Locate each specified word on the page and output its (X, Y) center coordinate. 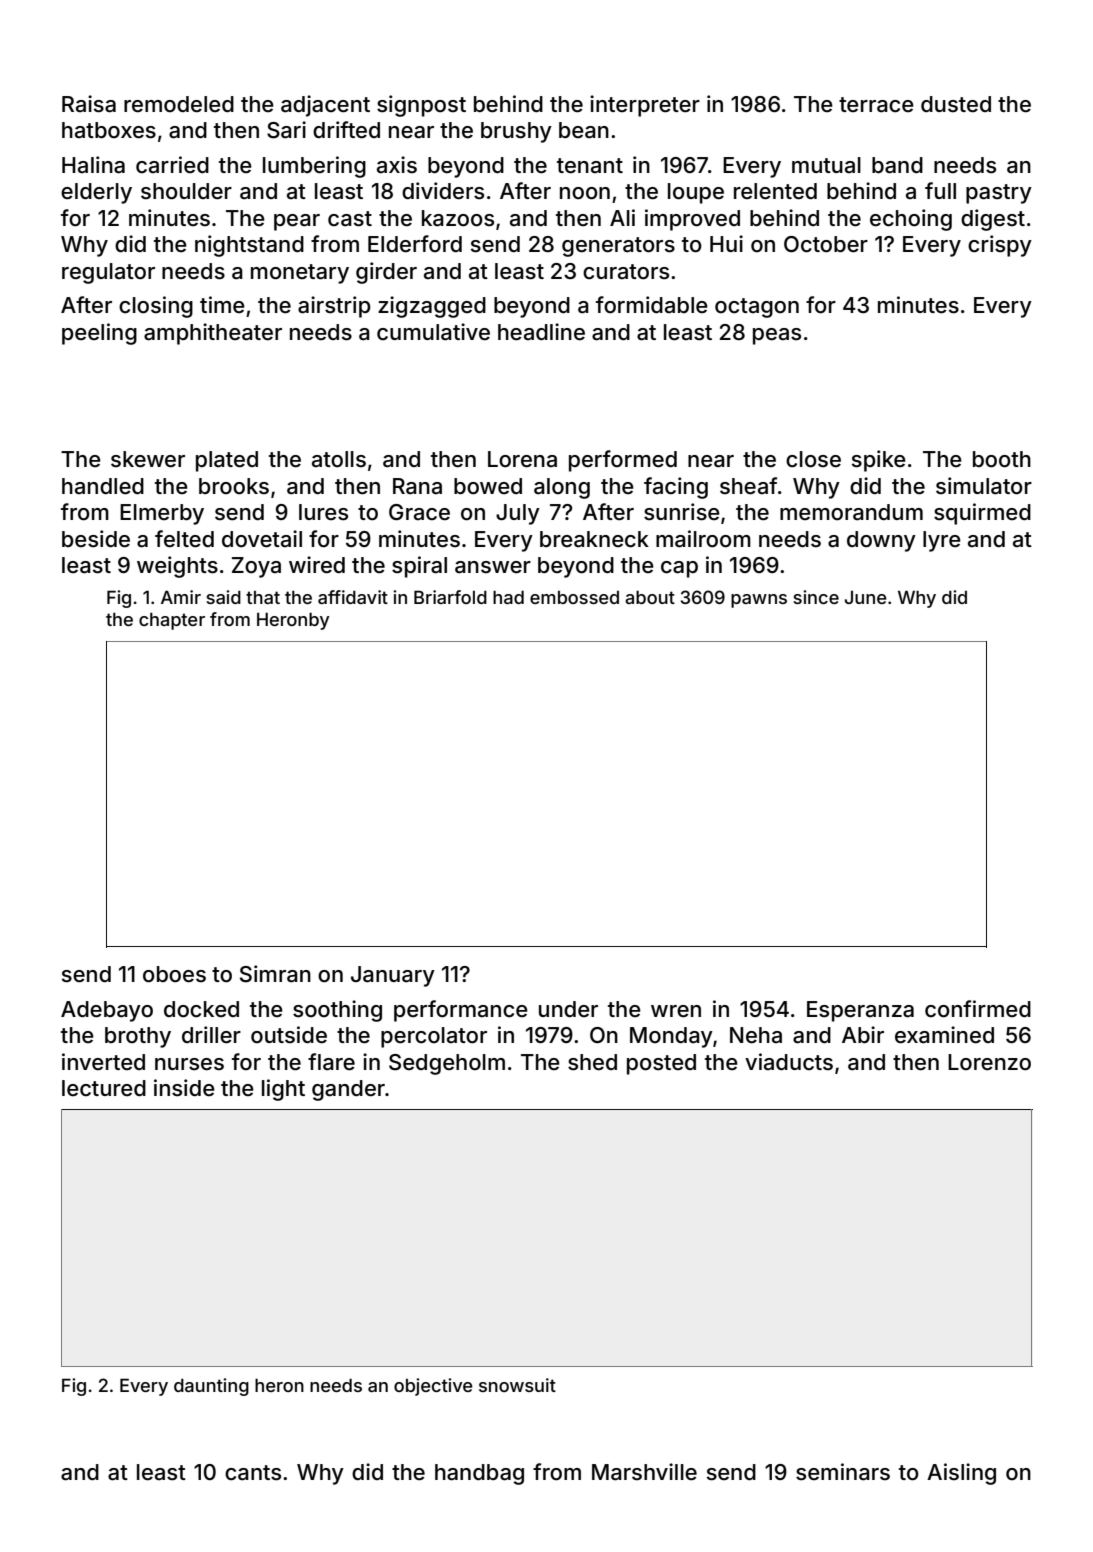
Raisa (89, 104)
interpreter (645, 106)
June (865, 597)
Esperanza (860, 1011)
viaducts (789, 1061)
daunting (211, 1387)
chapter (172, 621)
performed (623, 461)
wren (676, 1011)
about (650, 597)
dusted (956, 104)
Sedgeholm (447, 1064)
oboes (174, 974)
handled (103, 486)
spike (879, 461)
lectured (104, 1088)
